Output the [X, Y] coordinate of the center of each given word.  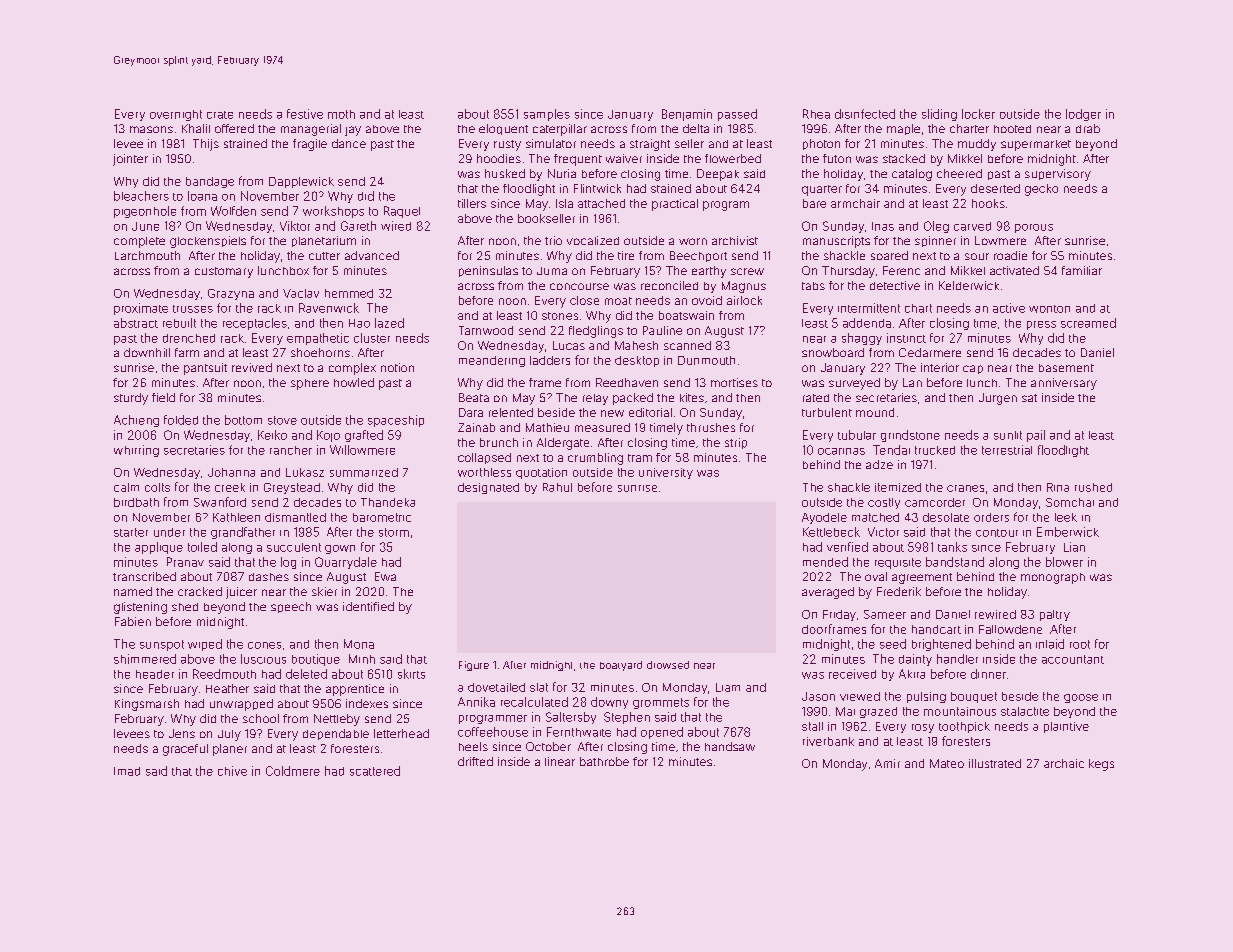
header [155, 674]
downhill [147, 352]
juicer [241, 593]
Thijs [206, 145]
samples [547, 115]
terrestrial [1007, 450]
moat [618, 301]
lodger [1083, 115]
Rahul [557, 487]
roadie [1010, 255]
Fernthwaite [579, 732]
